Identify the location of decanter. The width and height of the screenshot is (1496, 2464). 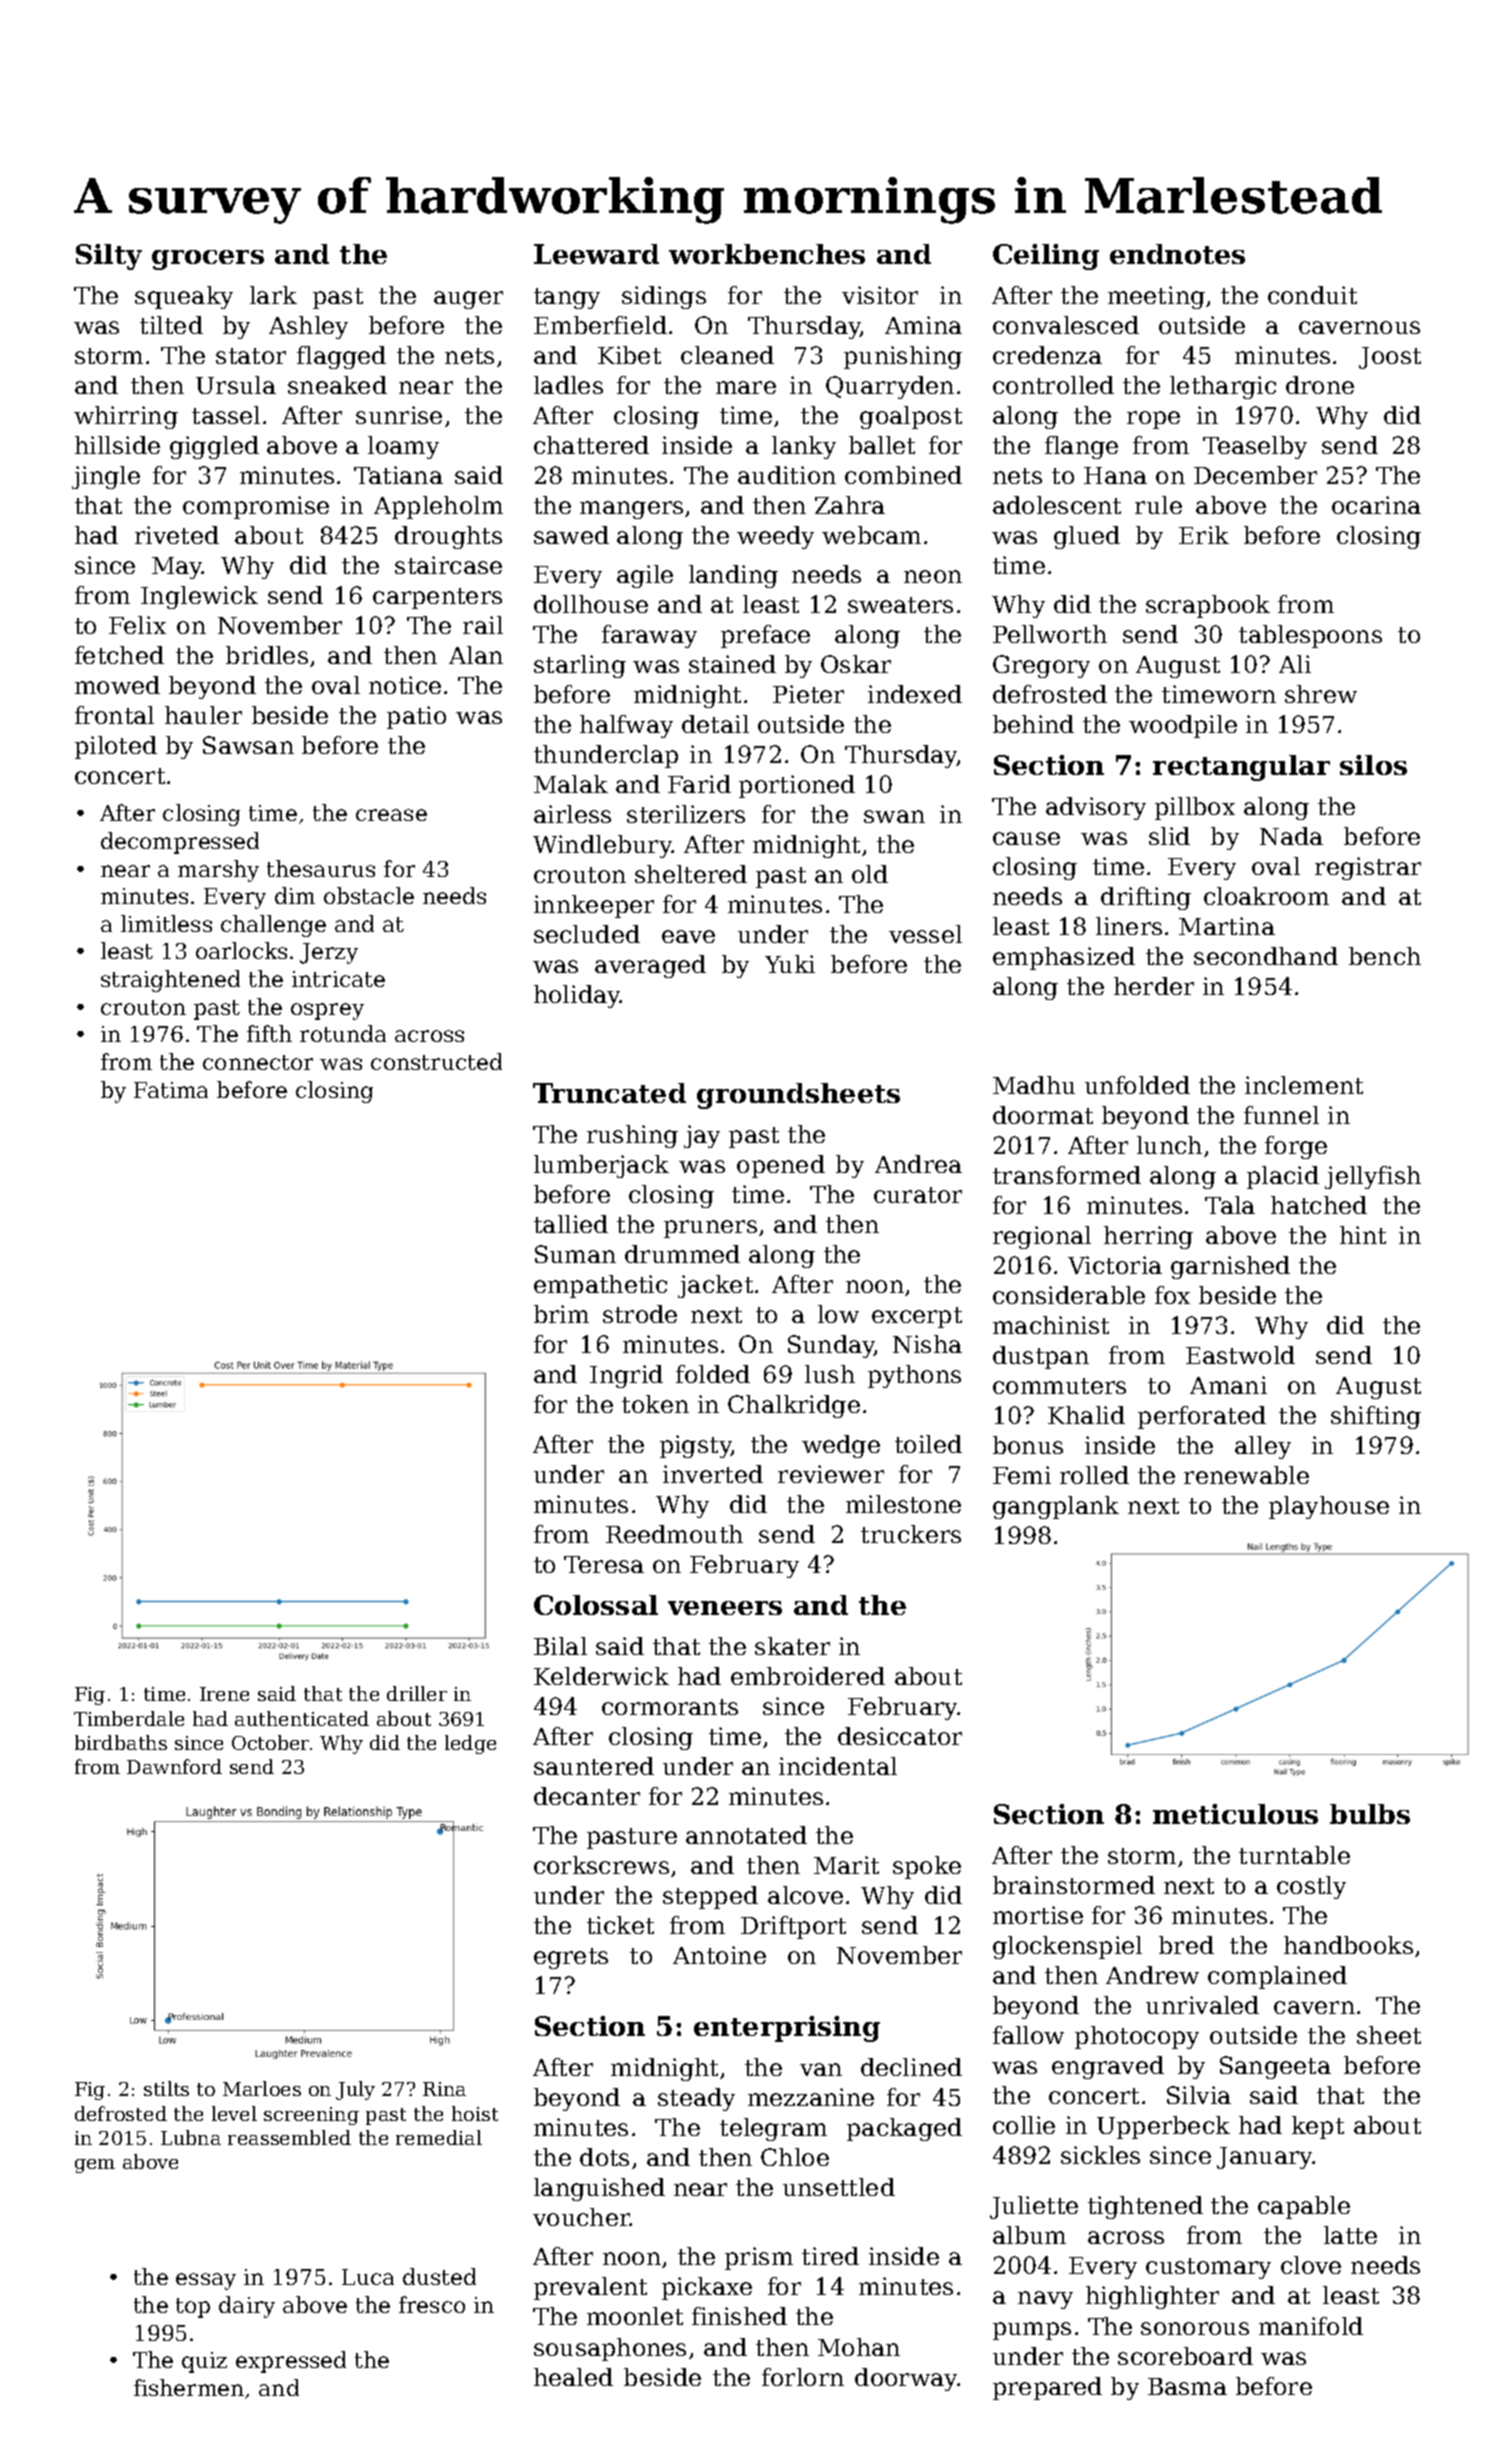
(587, 1796).
